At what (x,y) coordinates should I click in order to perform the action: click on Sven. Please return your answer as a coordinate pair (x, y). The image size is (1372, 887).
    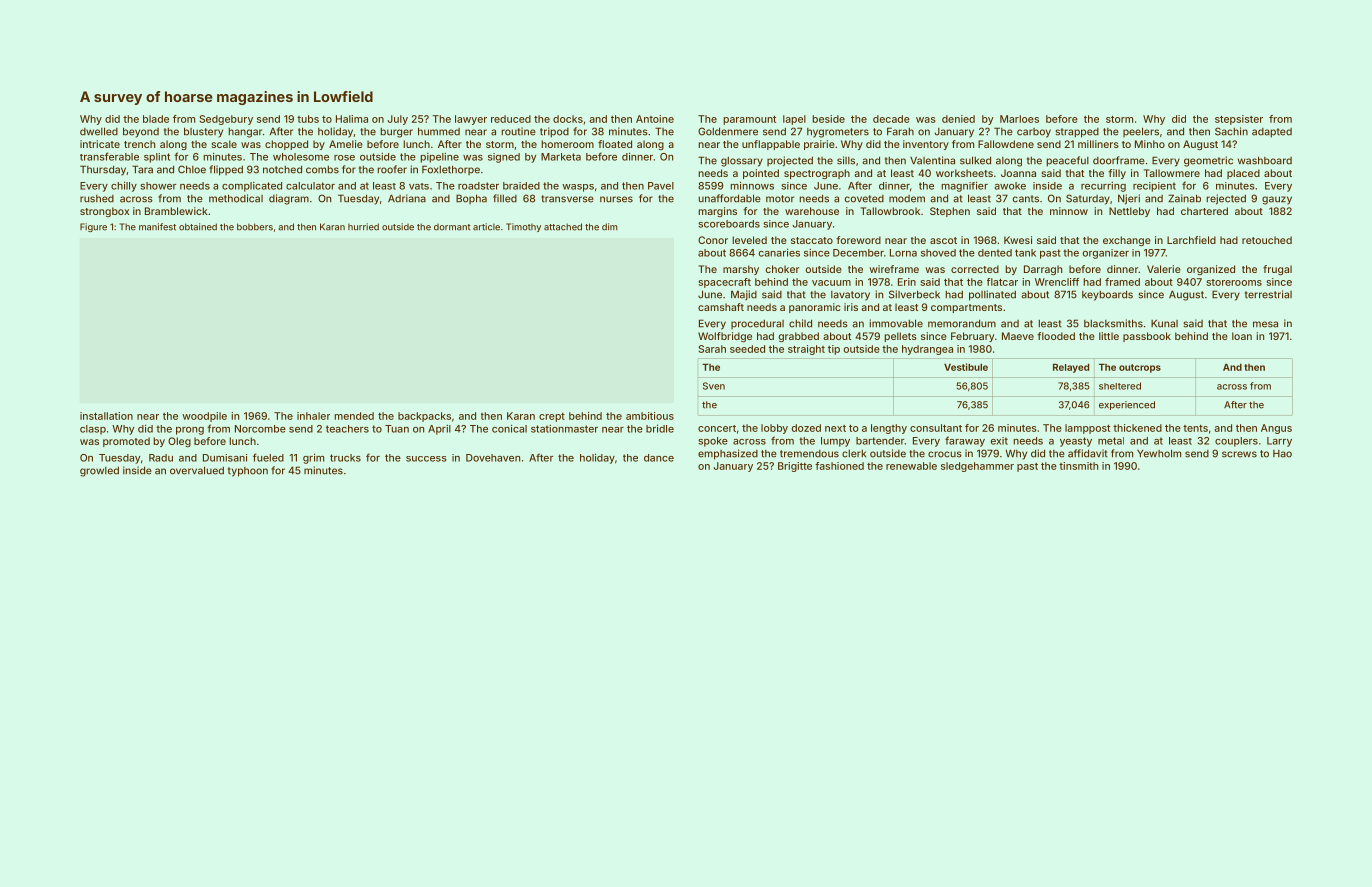
    Looking at the image, I should click on (714, 386).
